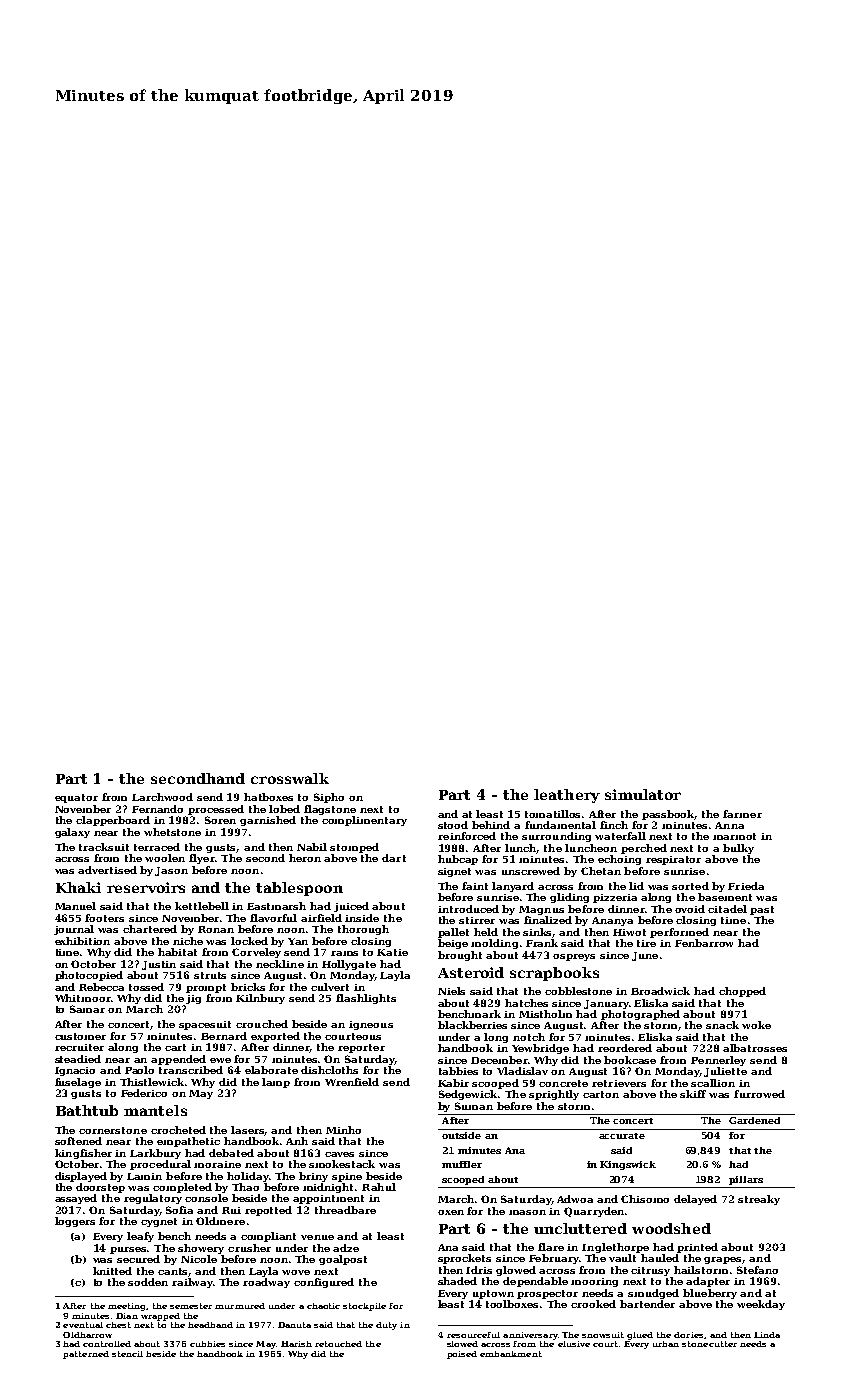 The image size is (849, 1400). What do you see at coordinates (210, 975) in the screenshot?
I see `struts` at bounding box center [210, 975].
